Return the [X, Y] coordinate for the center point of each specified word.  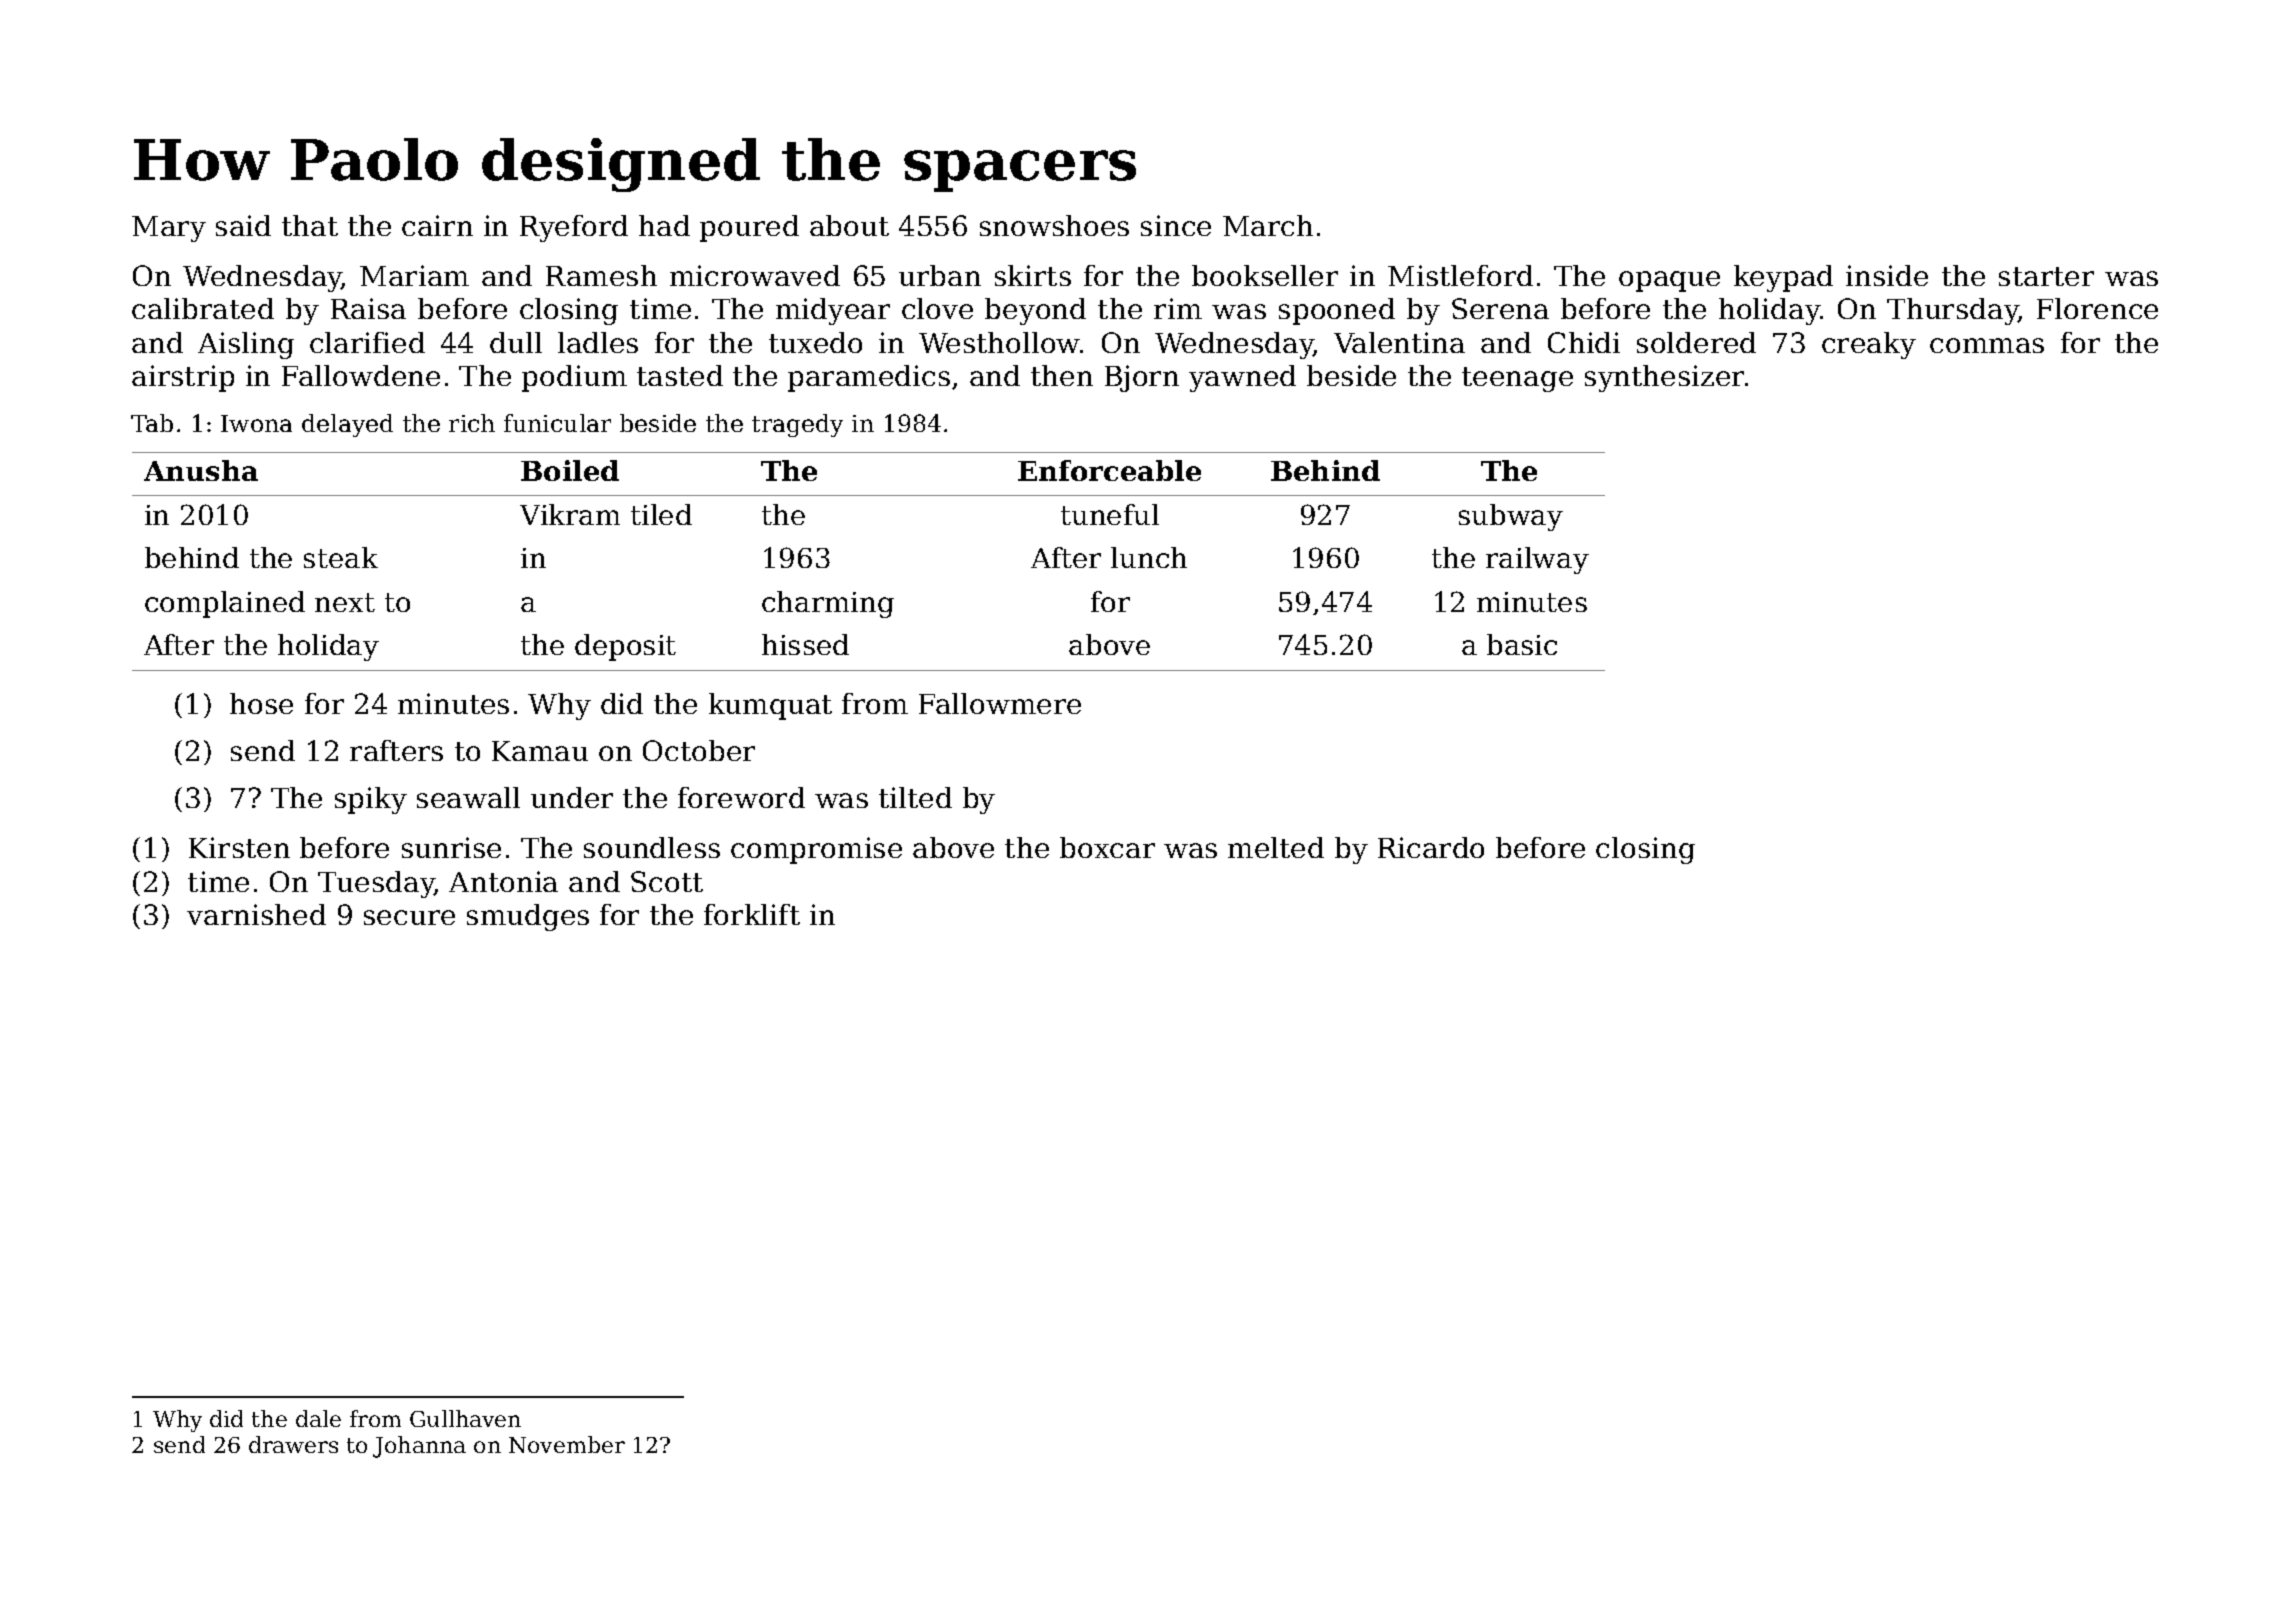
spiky [371, 800]
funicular [557, 423]
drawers [293, 1444]
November [567, 1444]
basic [1522, 644]
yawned [1242, 378]
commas [1987, 345]
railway [1537, 560]
